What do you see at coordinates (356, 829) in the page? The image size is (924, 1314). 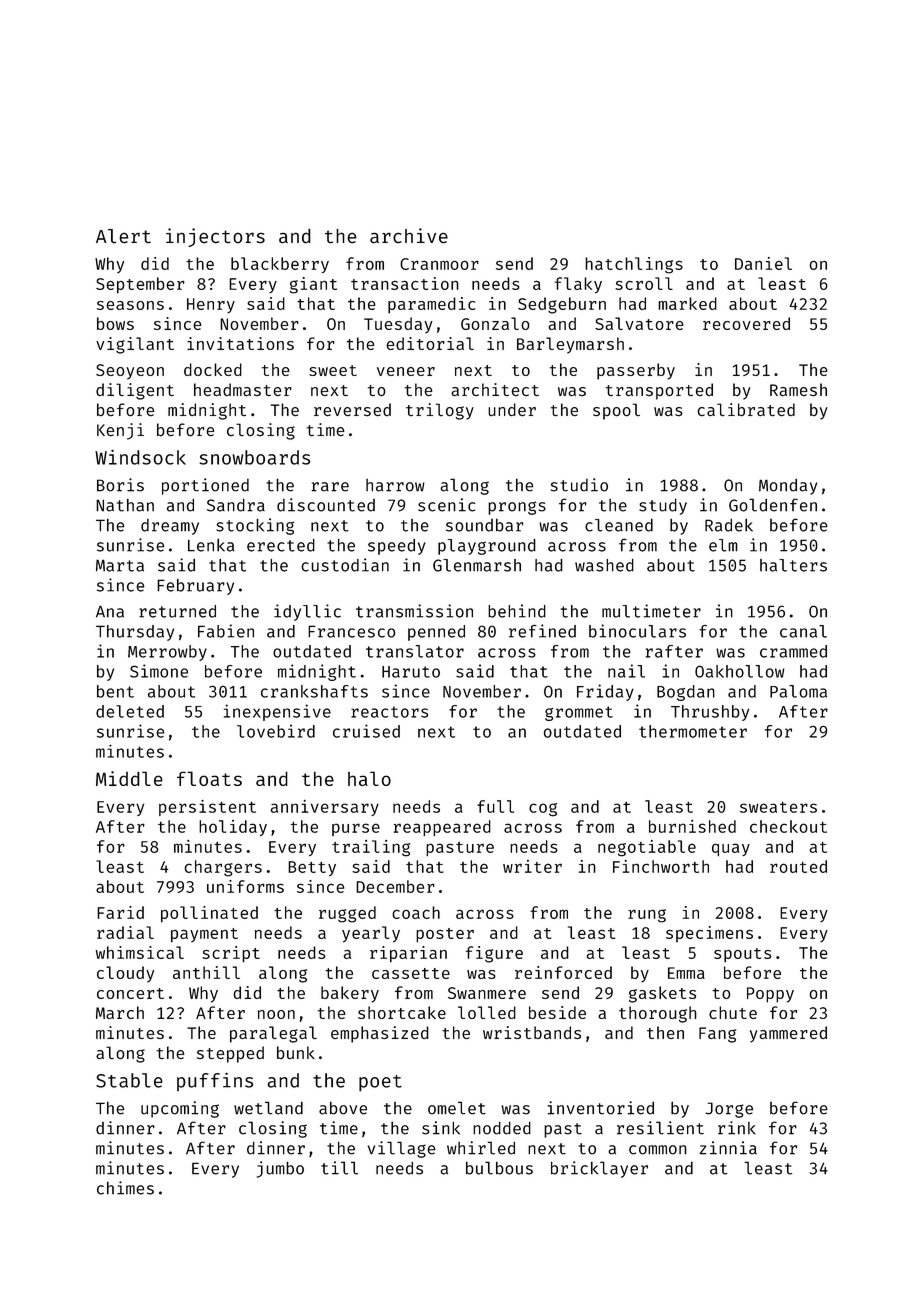 I see `purse` at bounding box center [356, 829].
